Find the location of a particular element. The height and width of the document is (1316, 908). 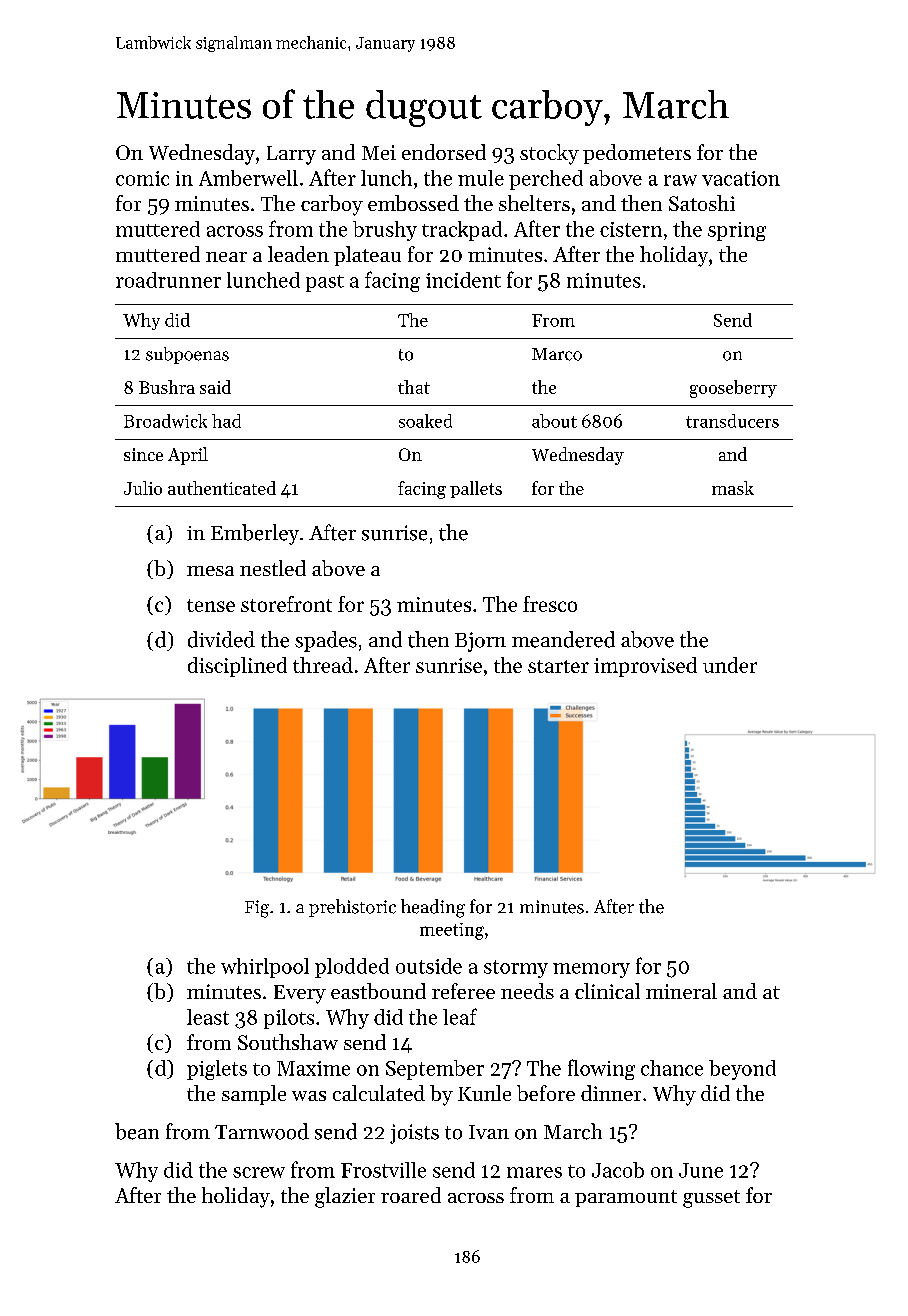

roared is located at coordinates (411, 1195).
